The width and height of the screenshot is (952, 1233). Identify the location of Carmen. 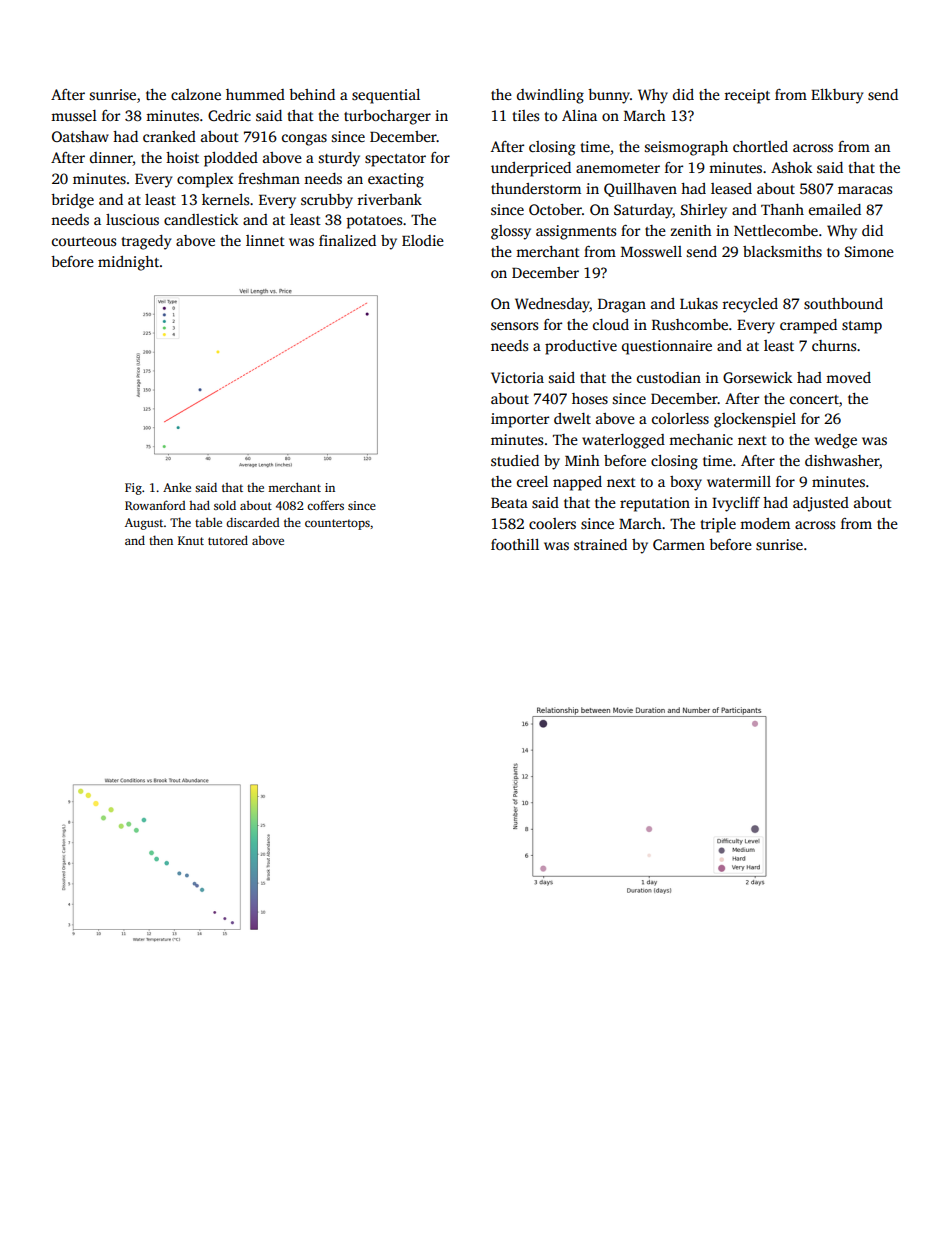
(679, 544).
